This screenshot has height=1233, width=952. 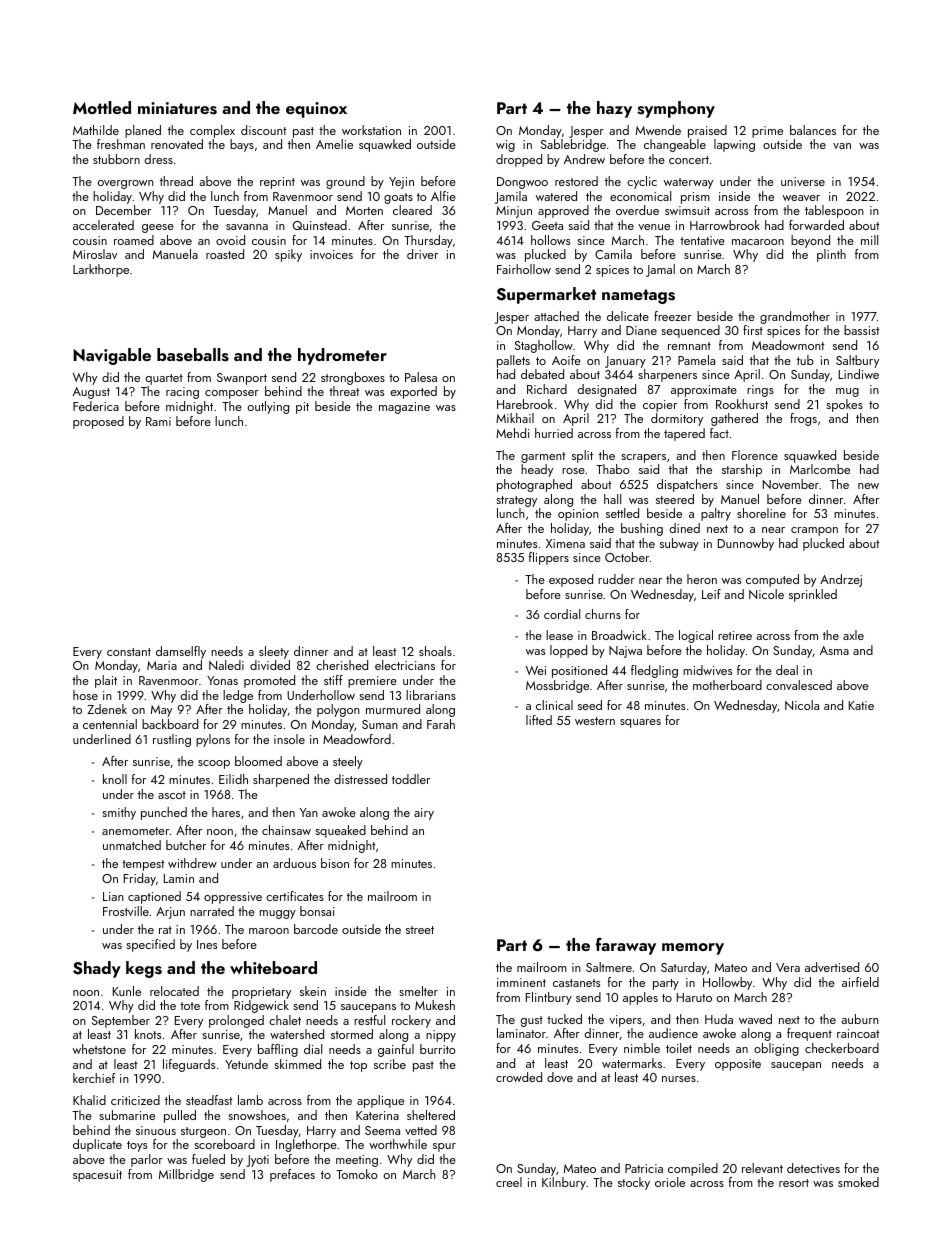 I want to click on bays, so click(x=242, y=145).
